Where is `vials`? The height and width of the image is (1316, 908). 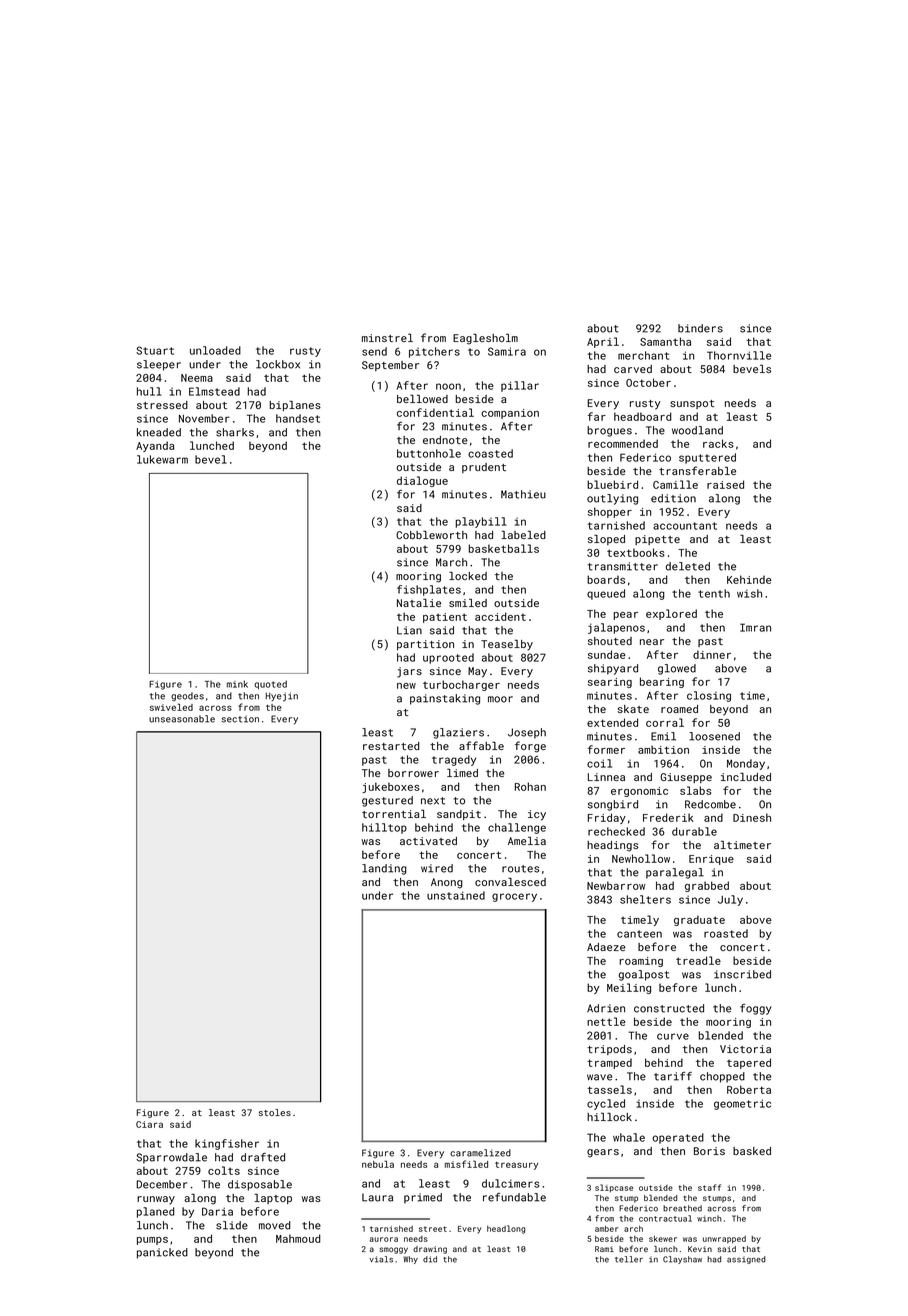
vials is located at coordinates (381, 1259).
